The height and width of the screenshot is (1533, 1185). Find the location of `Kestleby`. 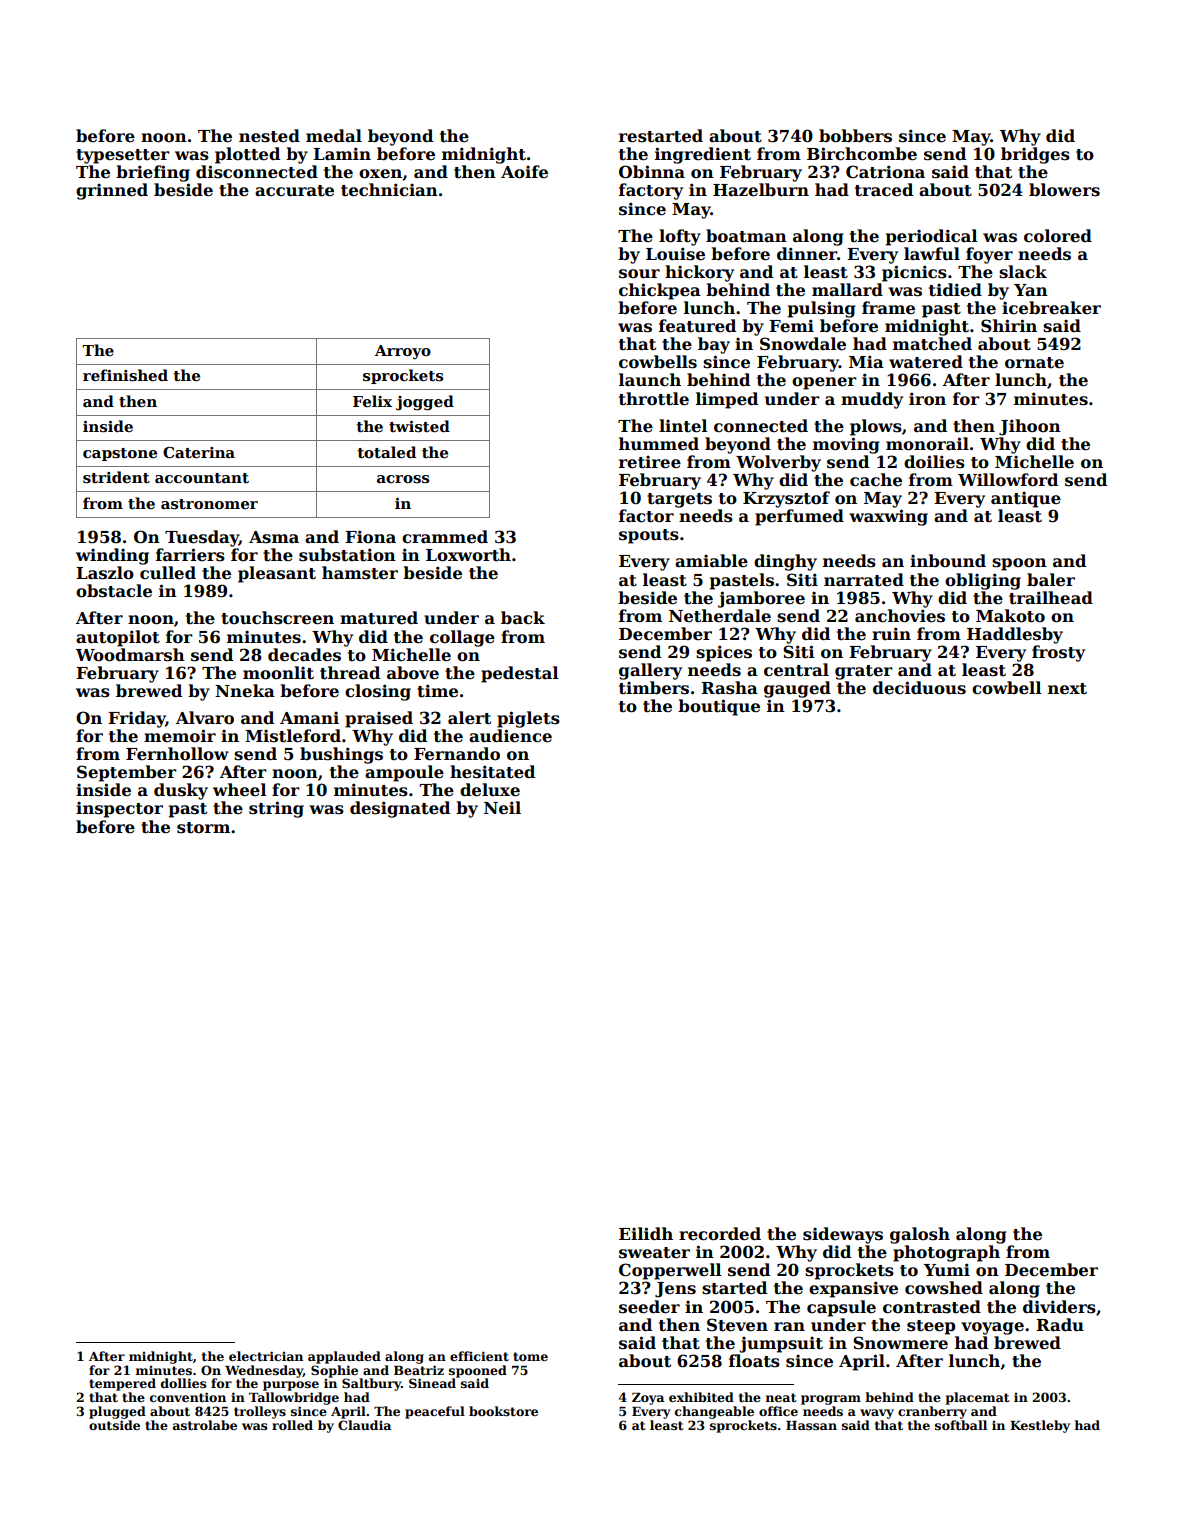

Kestleby is located at coordinates (1040, 1426).
